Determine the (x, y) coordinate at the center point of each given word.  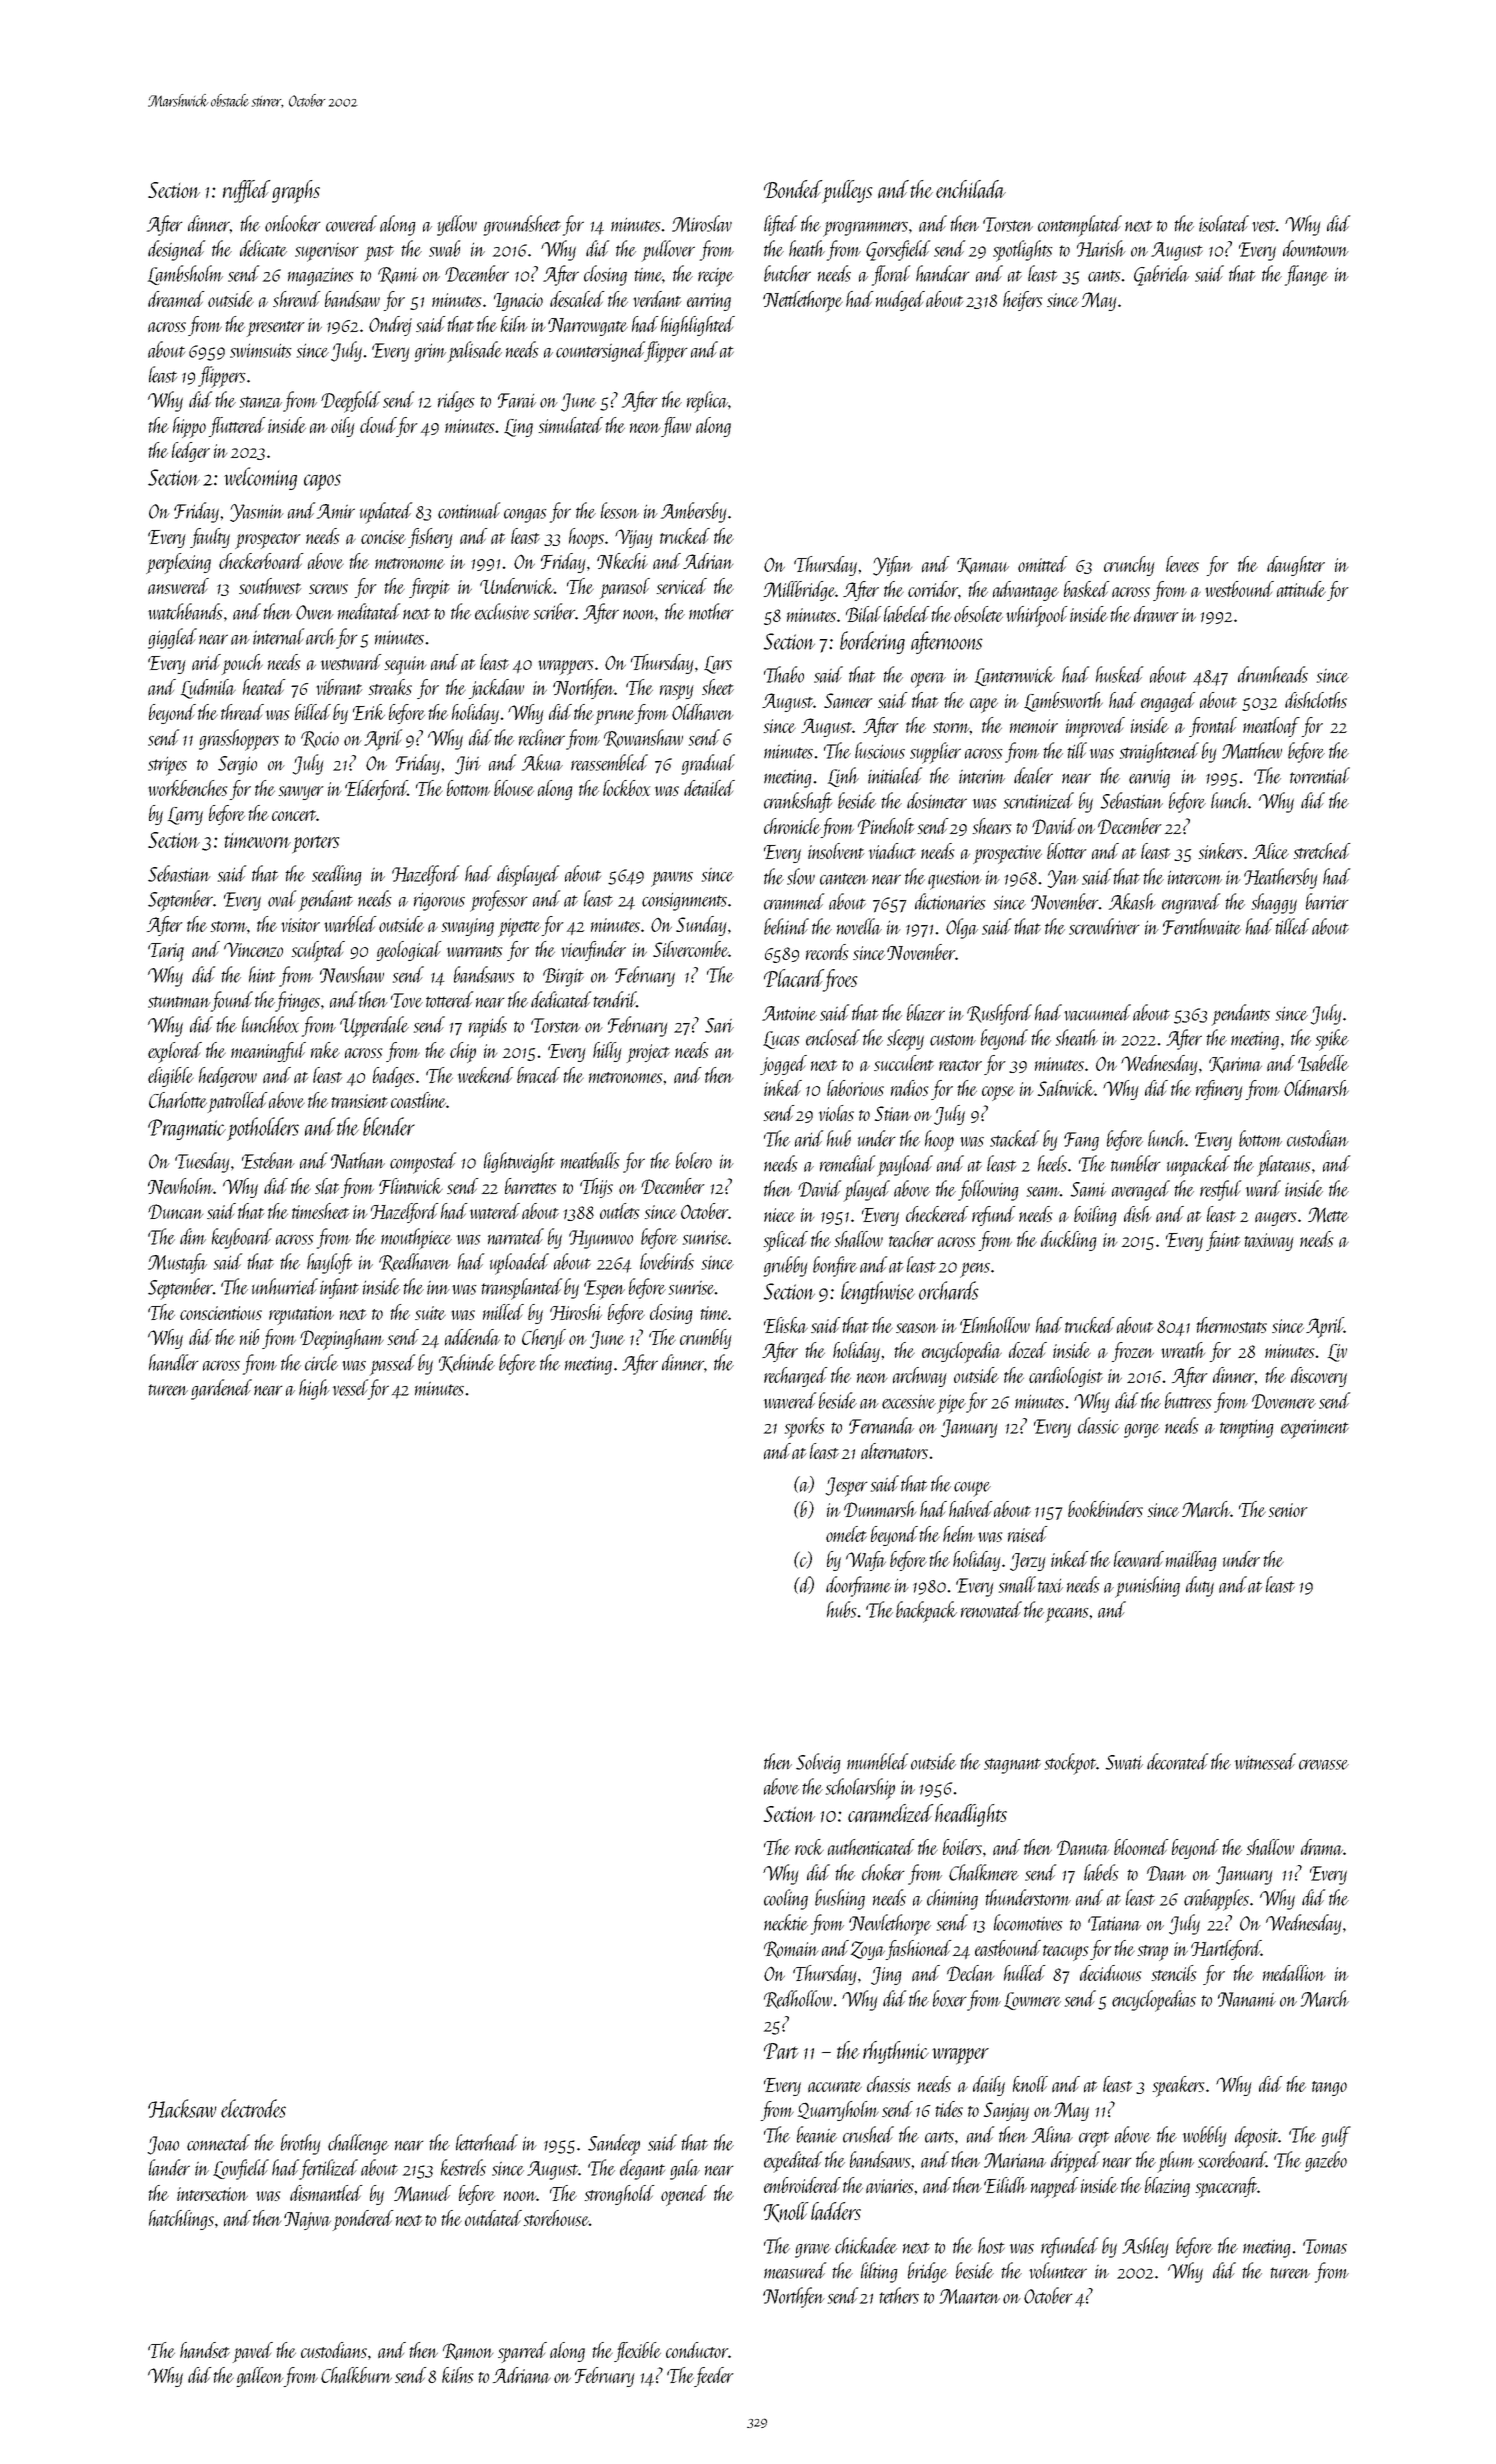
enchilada (971, 189)
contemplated (1080, 226)
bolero (694, 1160)
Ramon (468, 2351)
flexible (637, 2352)
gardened (221, 1389)
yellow (457, 225)
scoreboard (1232, 2159)
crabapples (1216, 1900)
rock (809, 1847)
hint (262, 974)
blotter (1067, 851)
